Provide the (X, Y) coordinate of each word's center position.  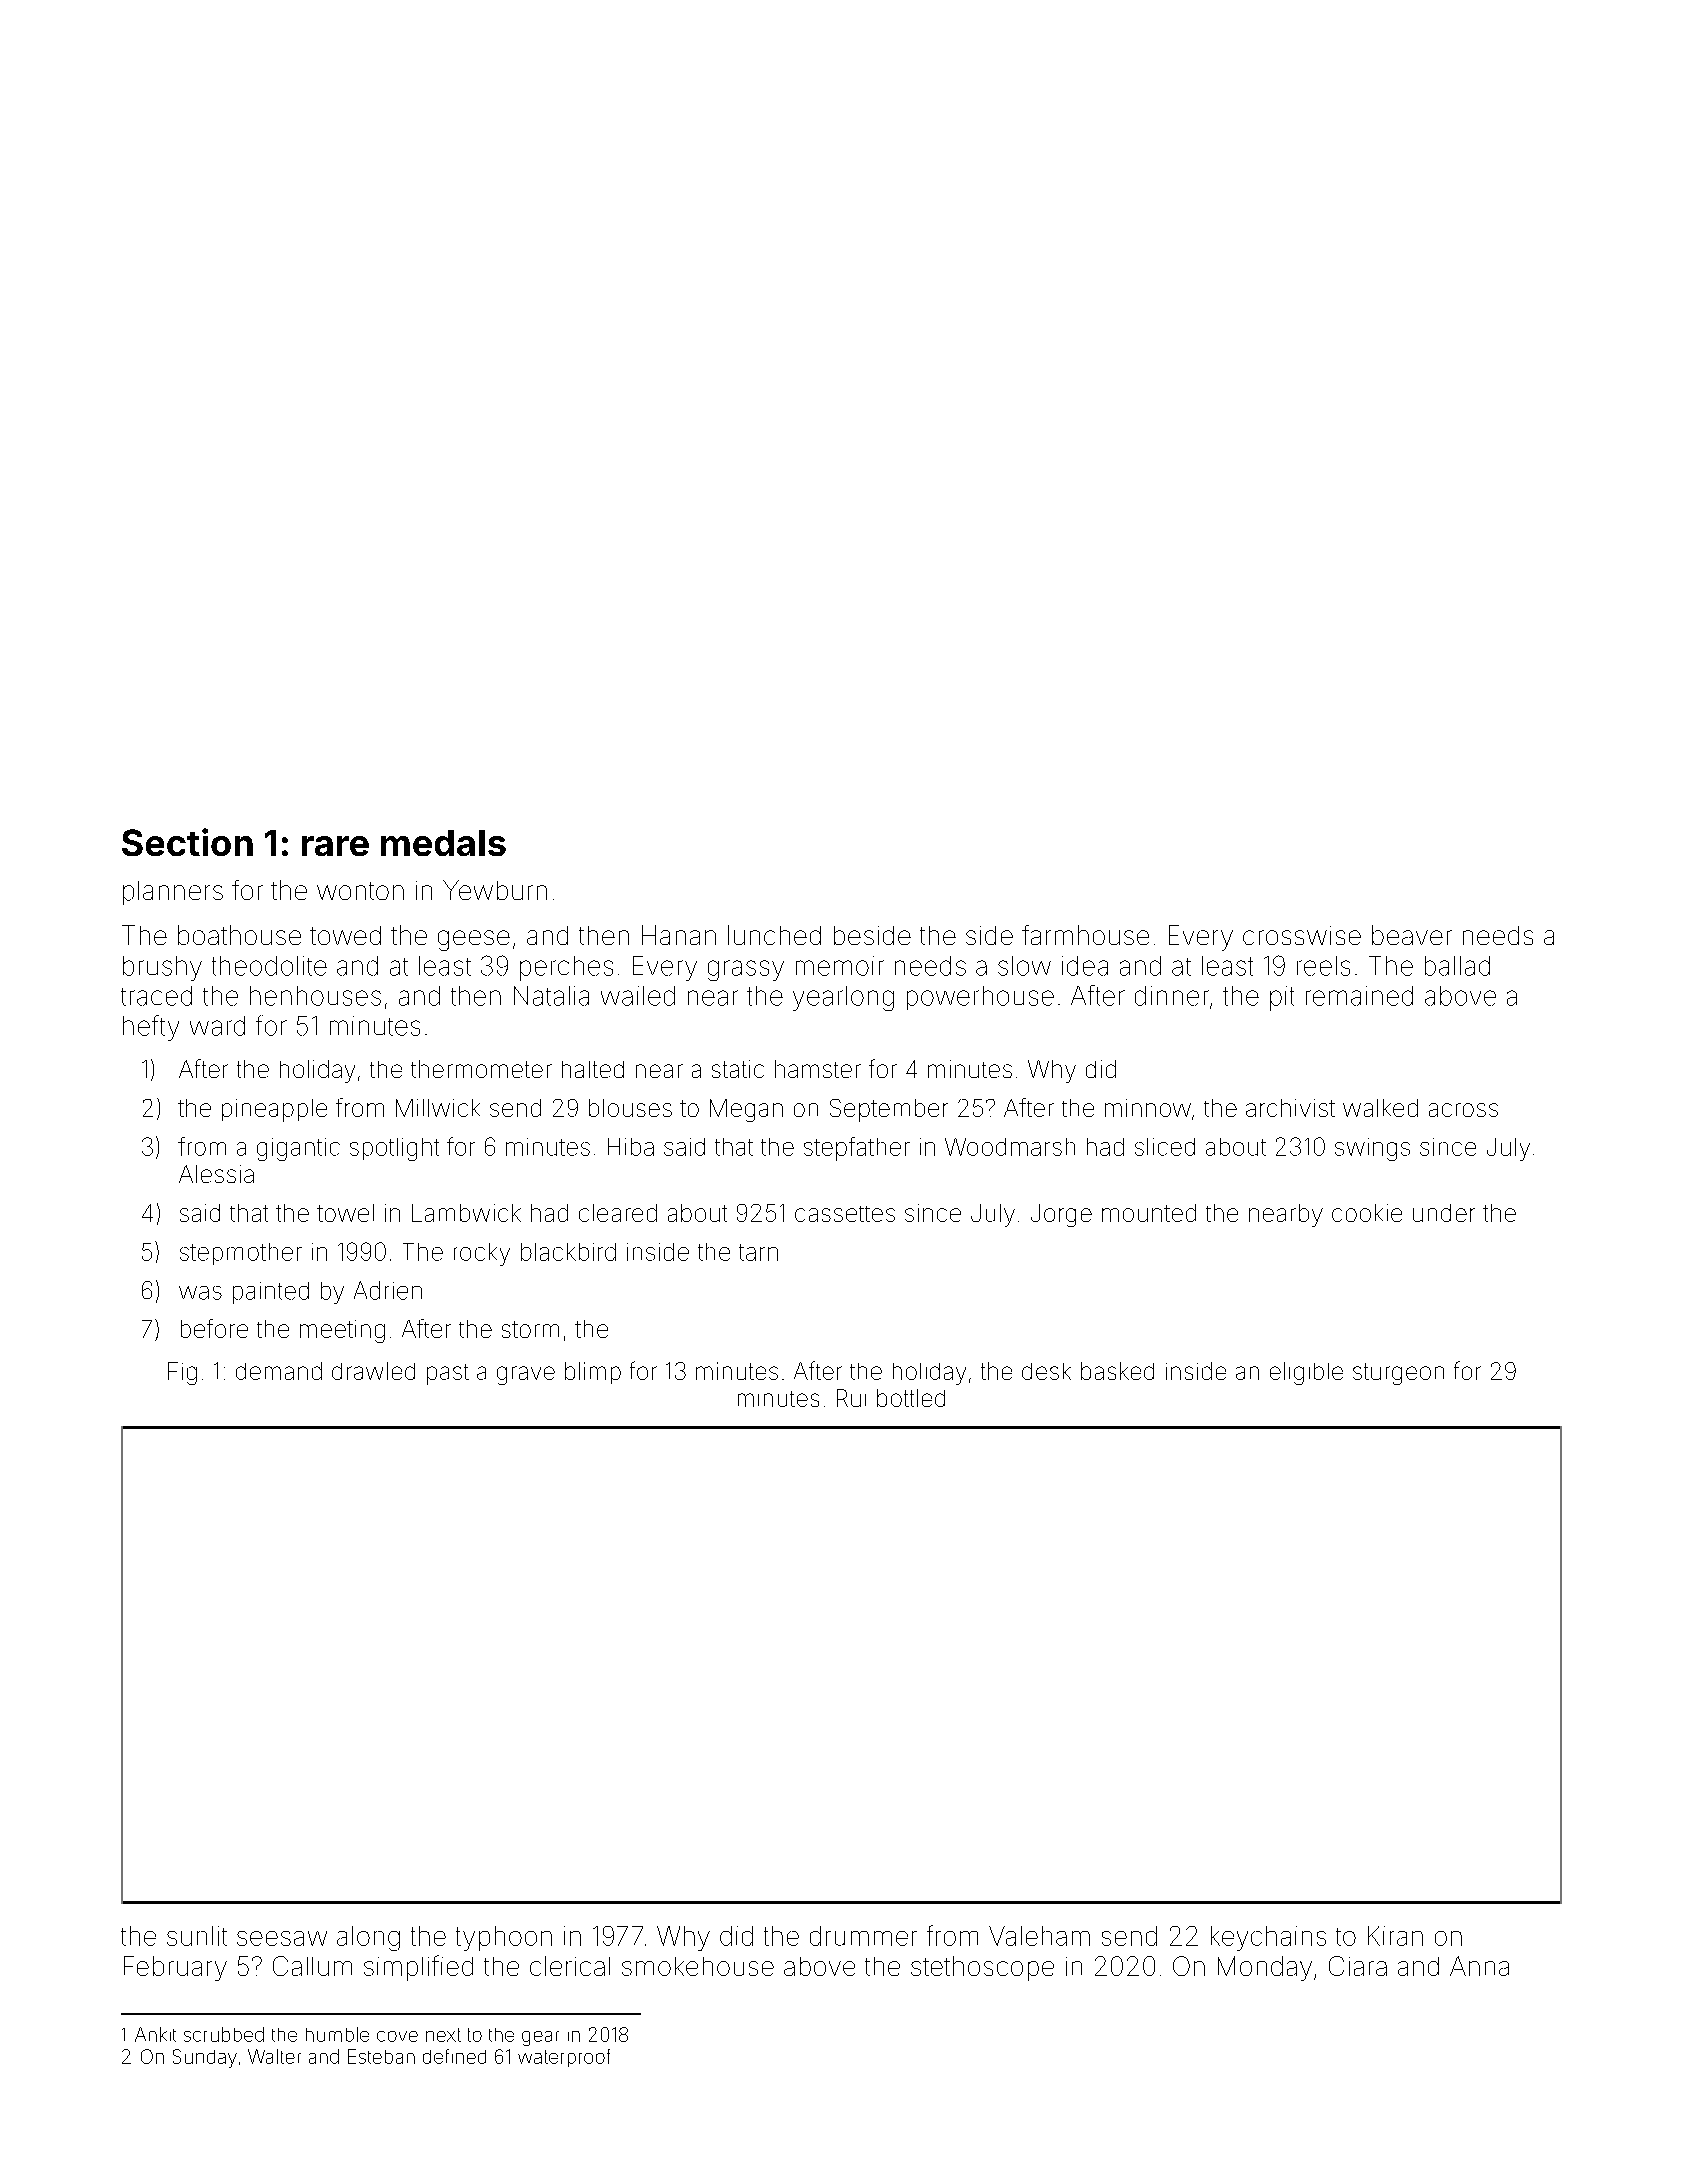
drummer (863, 1936)
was (200, 1293)
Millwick (438, 1108)
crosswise (1302, 935)
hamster (818, 1069)
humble (337, 2034)
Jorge (1061, 1215)
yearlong (843, 998)
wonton (360, 891)
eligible (1306, 1373)
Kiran (1395, 1936)
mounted (1149, 1213)
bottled (911, 1398)
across (1463, 1110)
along (368, 1938)
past (448, 1374)
